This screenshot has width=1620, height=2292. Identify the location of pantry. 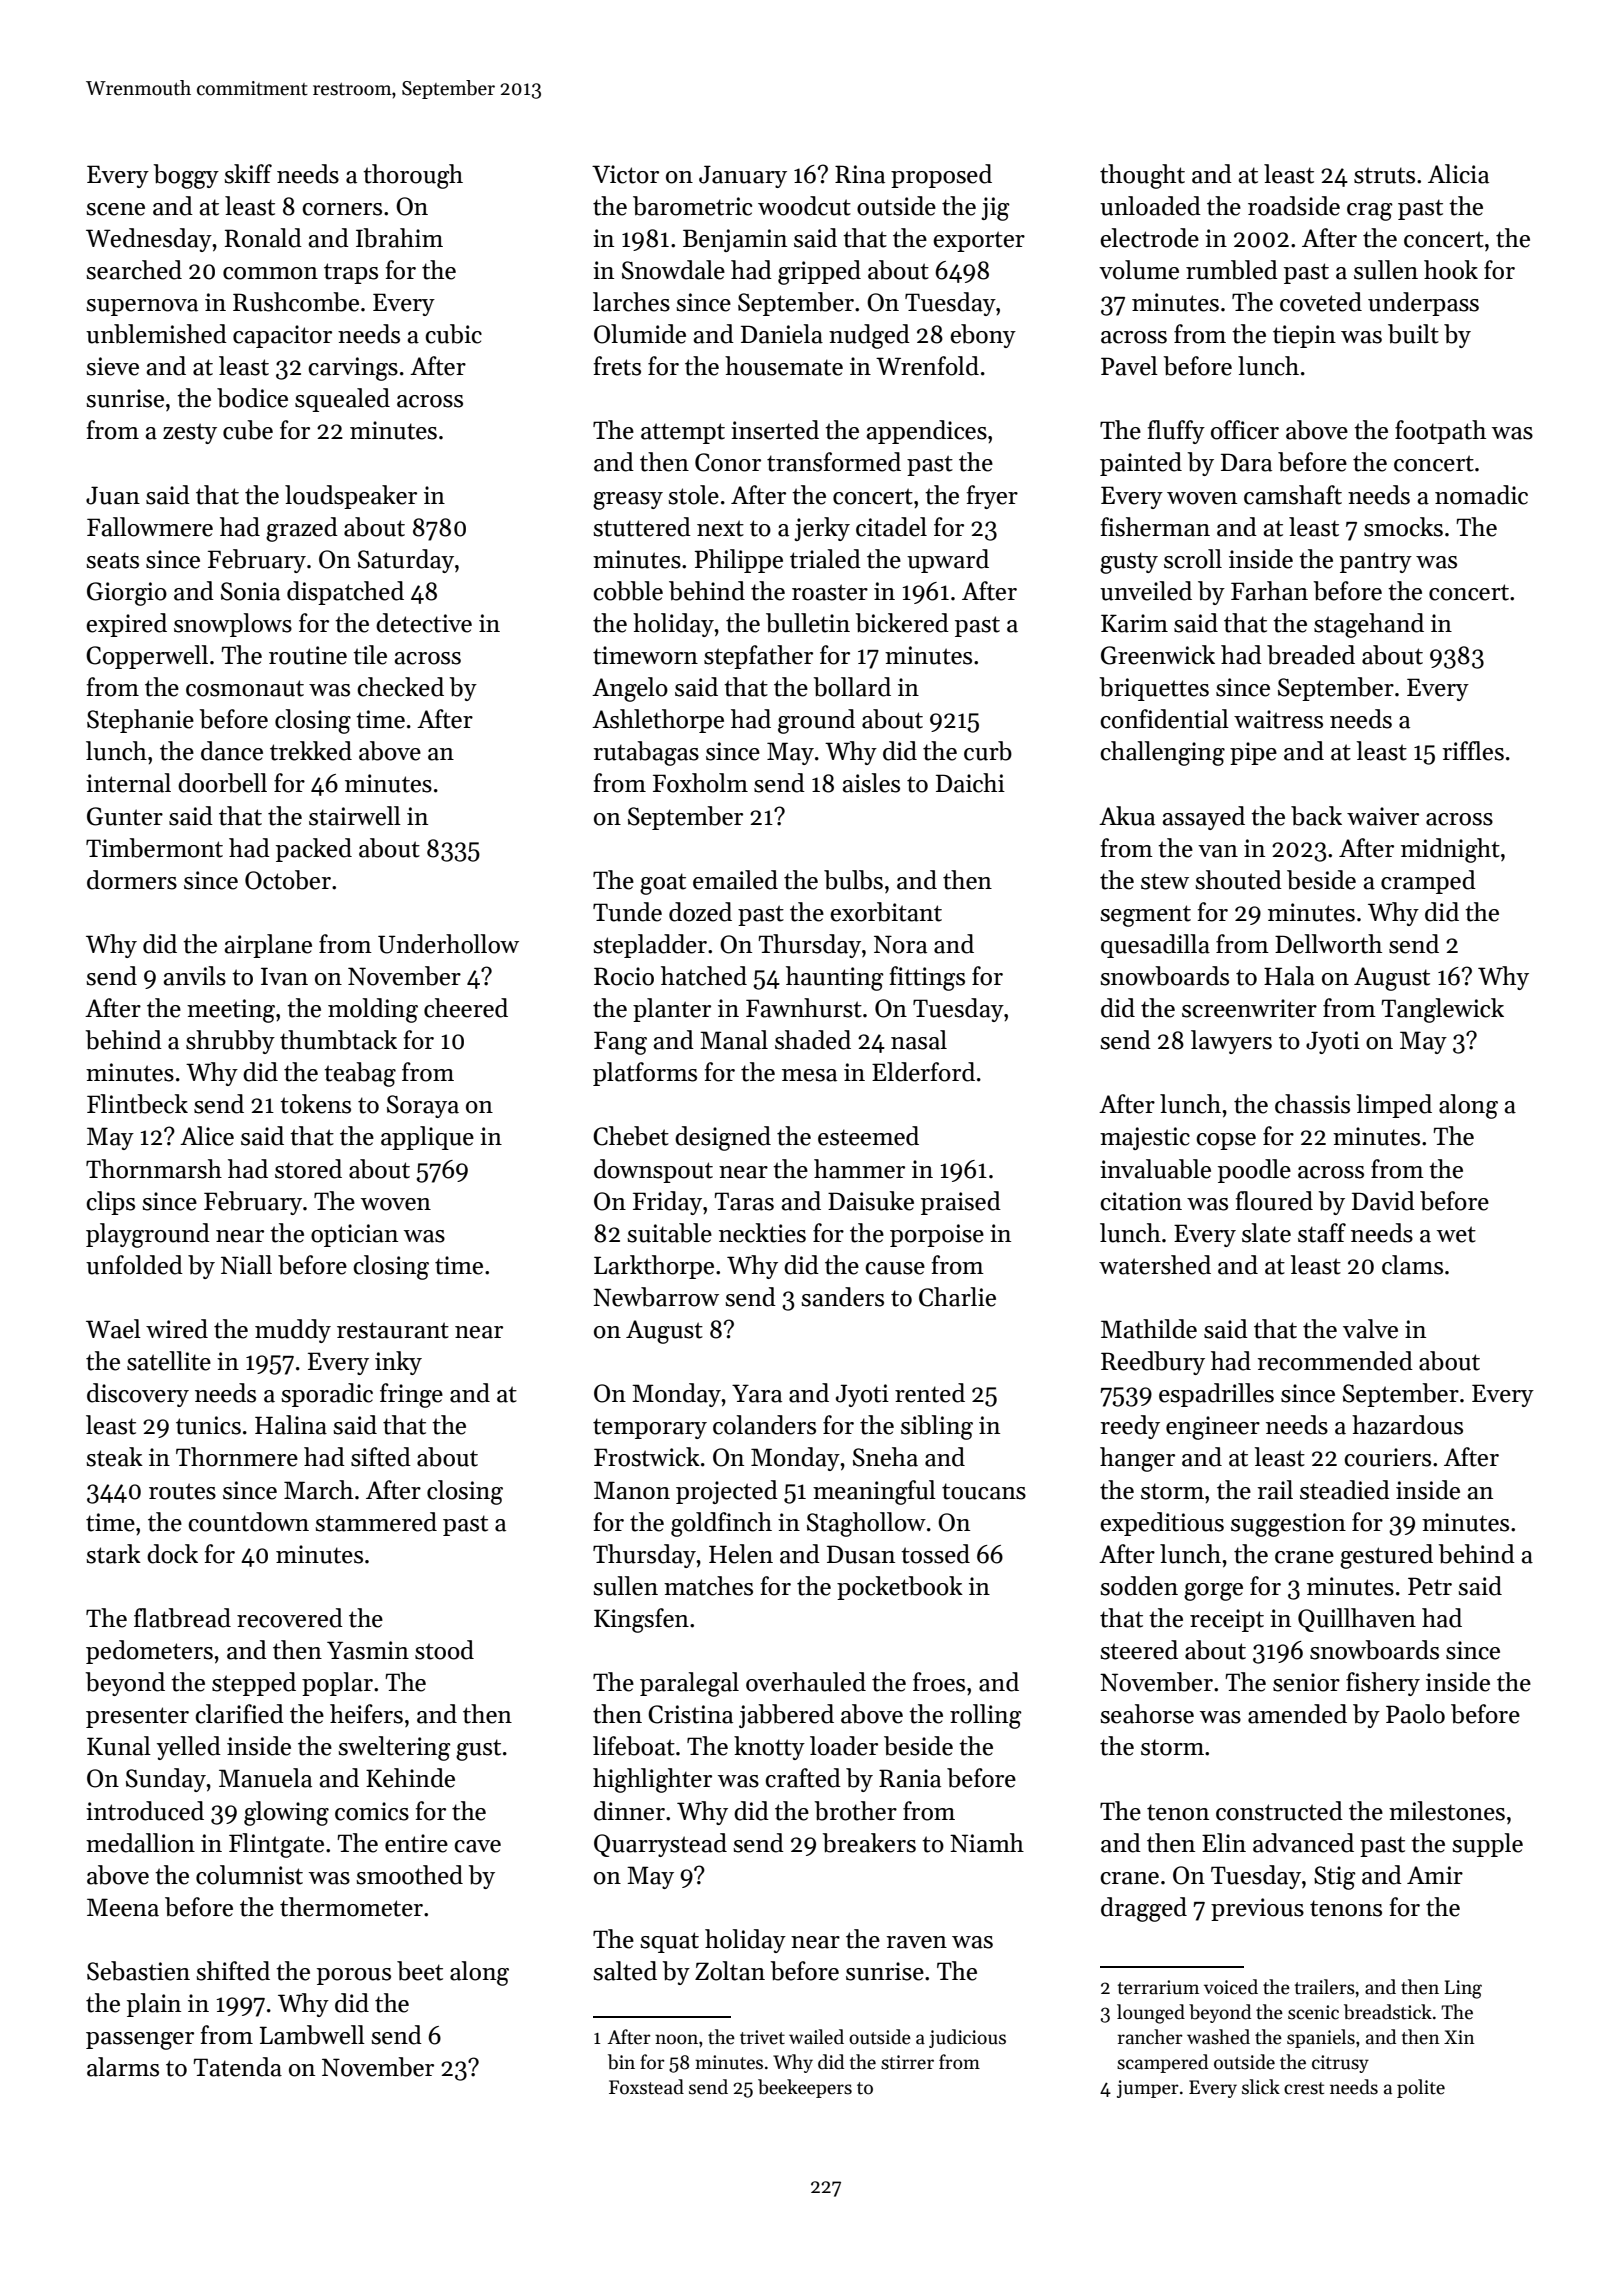
(1376, 562).
